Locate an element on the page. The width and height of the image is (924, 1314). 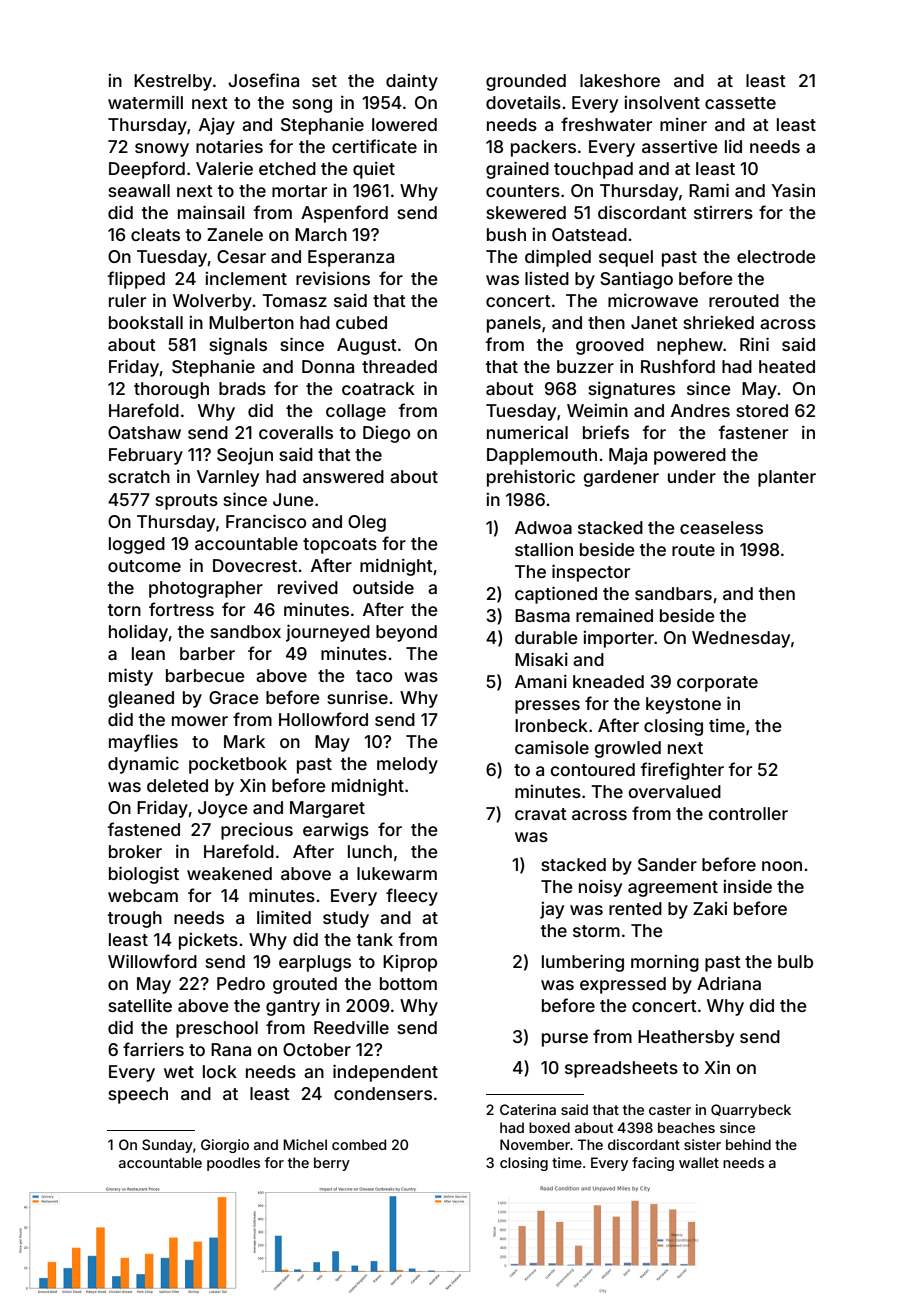
grained is located at coordinates (517, 170).
